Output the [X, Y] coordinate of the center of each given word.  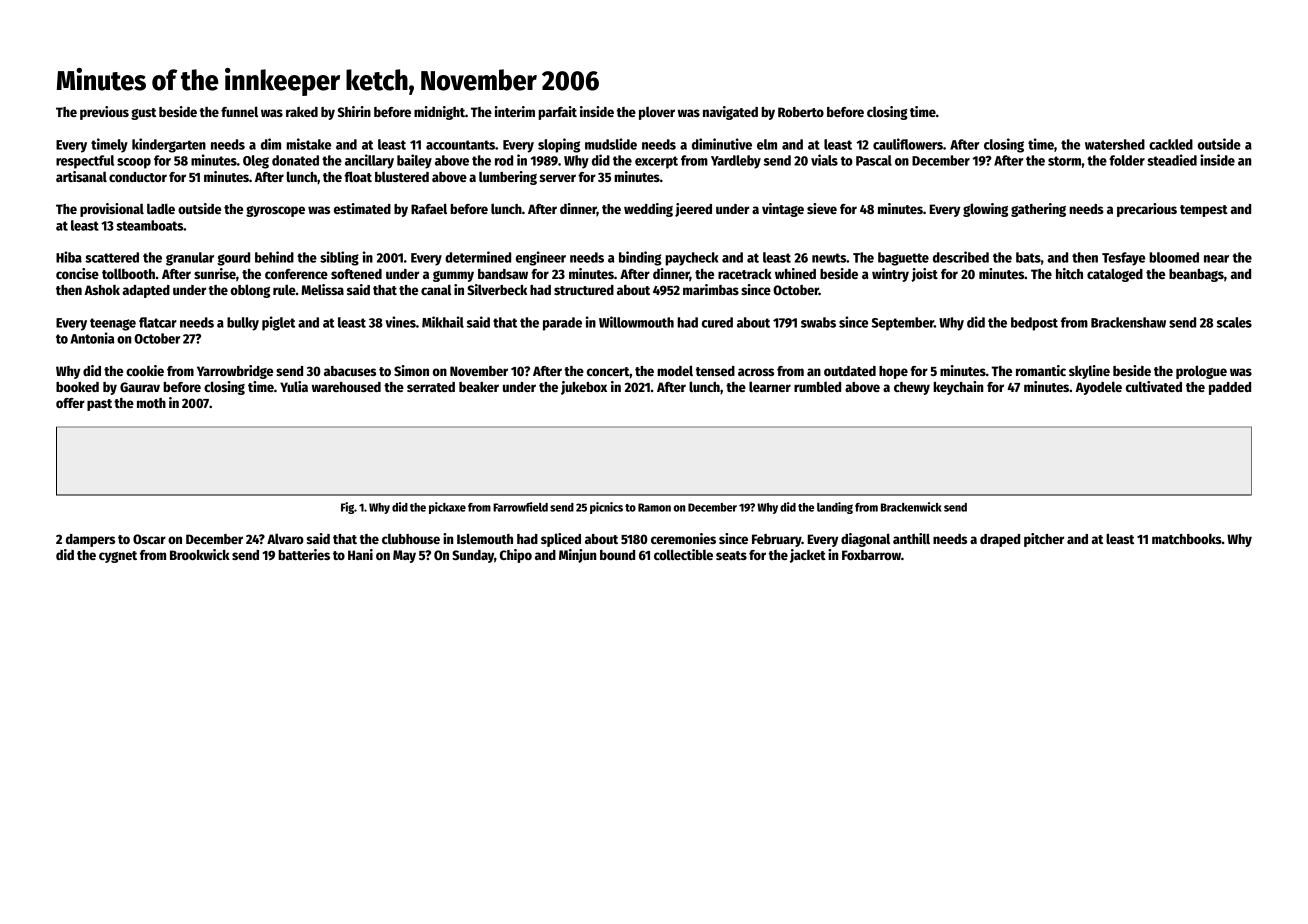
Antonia [92, 338]
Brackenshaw [1128, 322]
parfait [557, 113]
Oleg [256, 162]
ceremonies [683, 538]
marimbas [711, 289]
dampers [90, 540]
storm [1064, 161]
